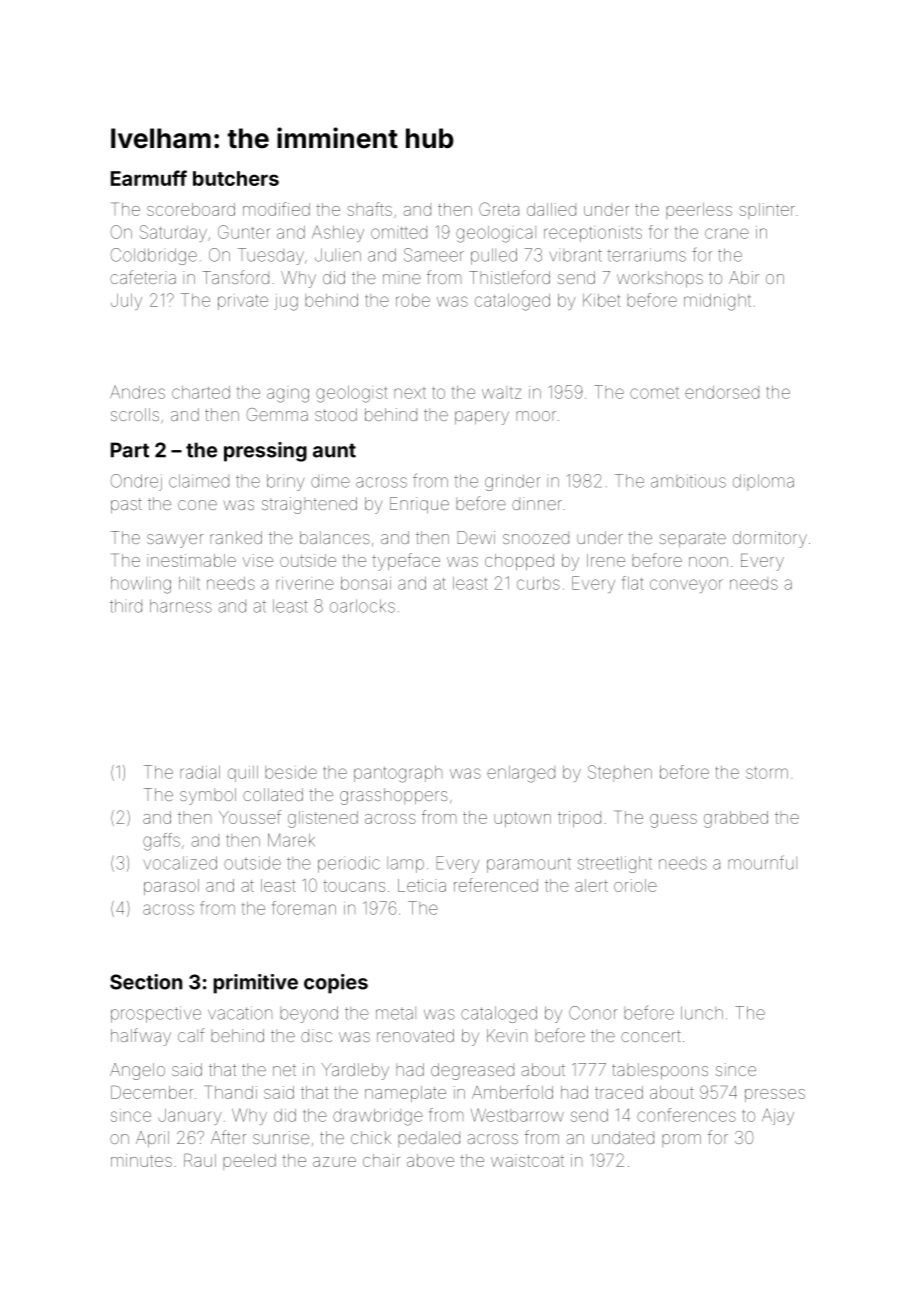  I want to click on sunrise, so click(281, 1137).
